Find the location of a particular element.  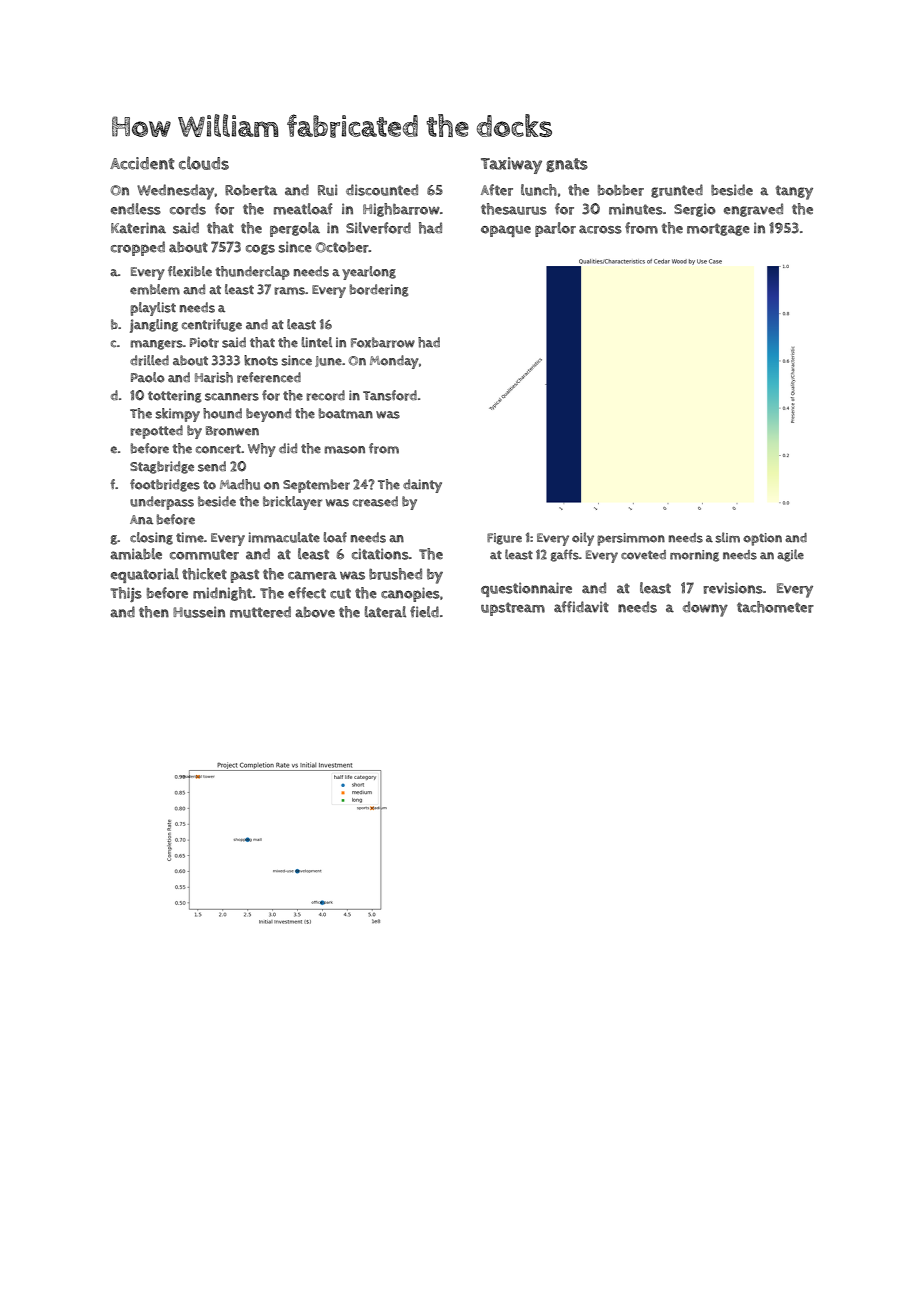

Foxbarrow is located at coordinates (383, 342).
